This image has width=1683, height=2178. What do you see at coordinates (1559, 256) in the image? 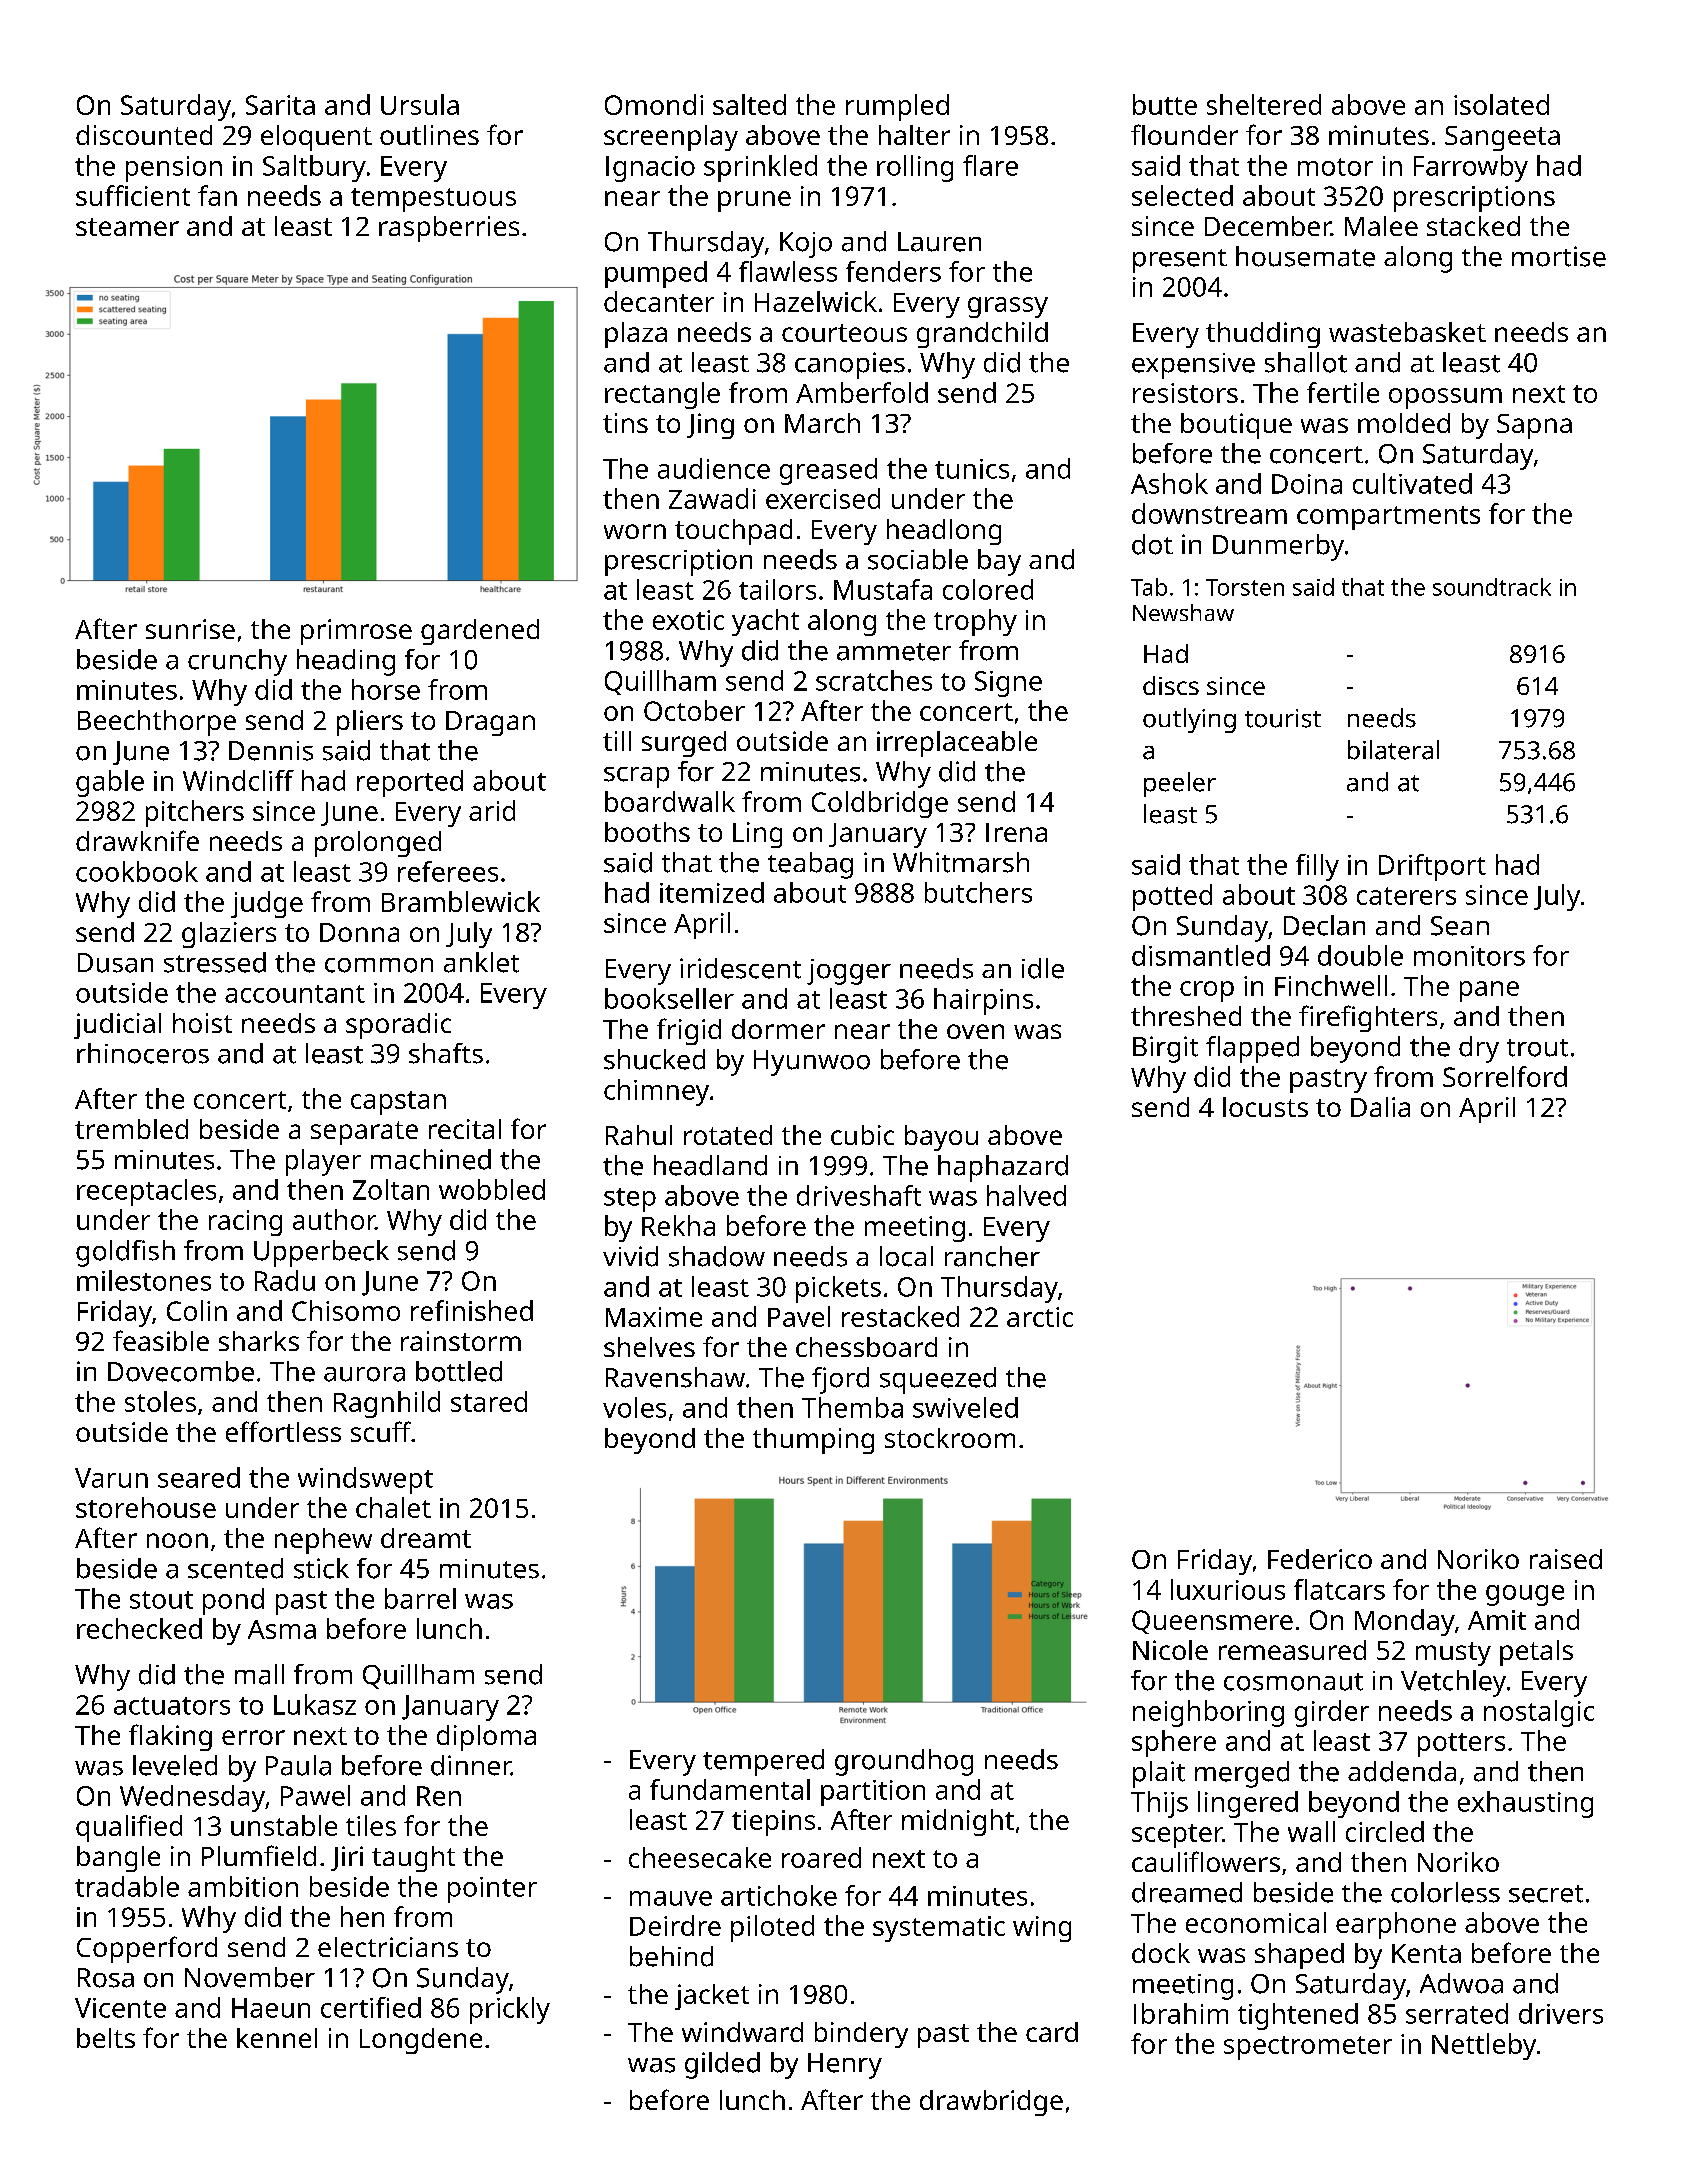
I see `mortise` at bounding box center [1559, 256].
